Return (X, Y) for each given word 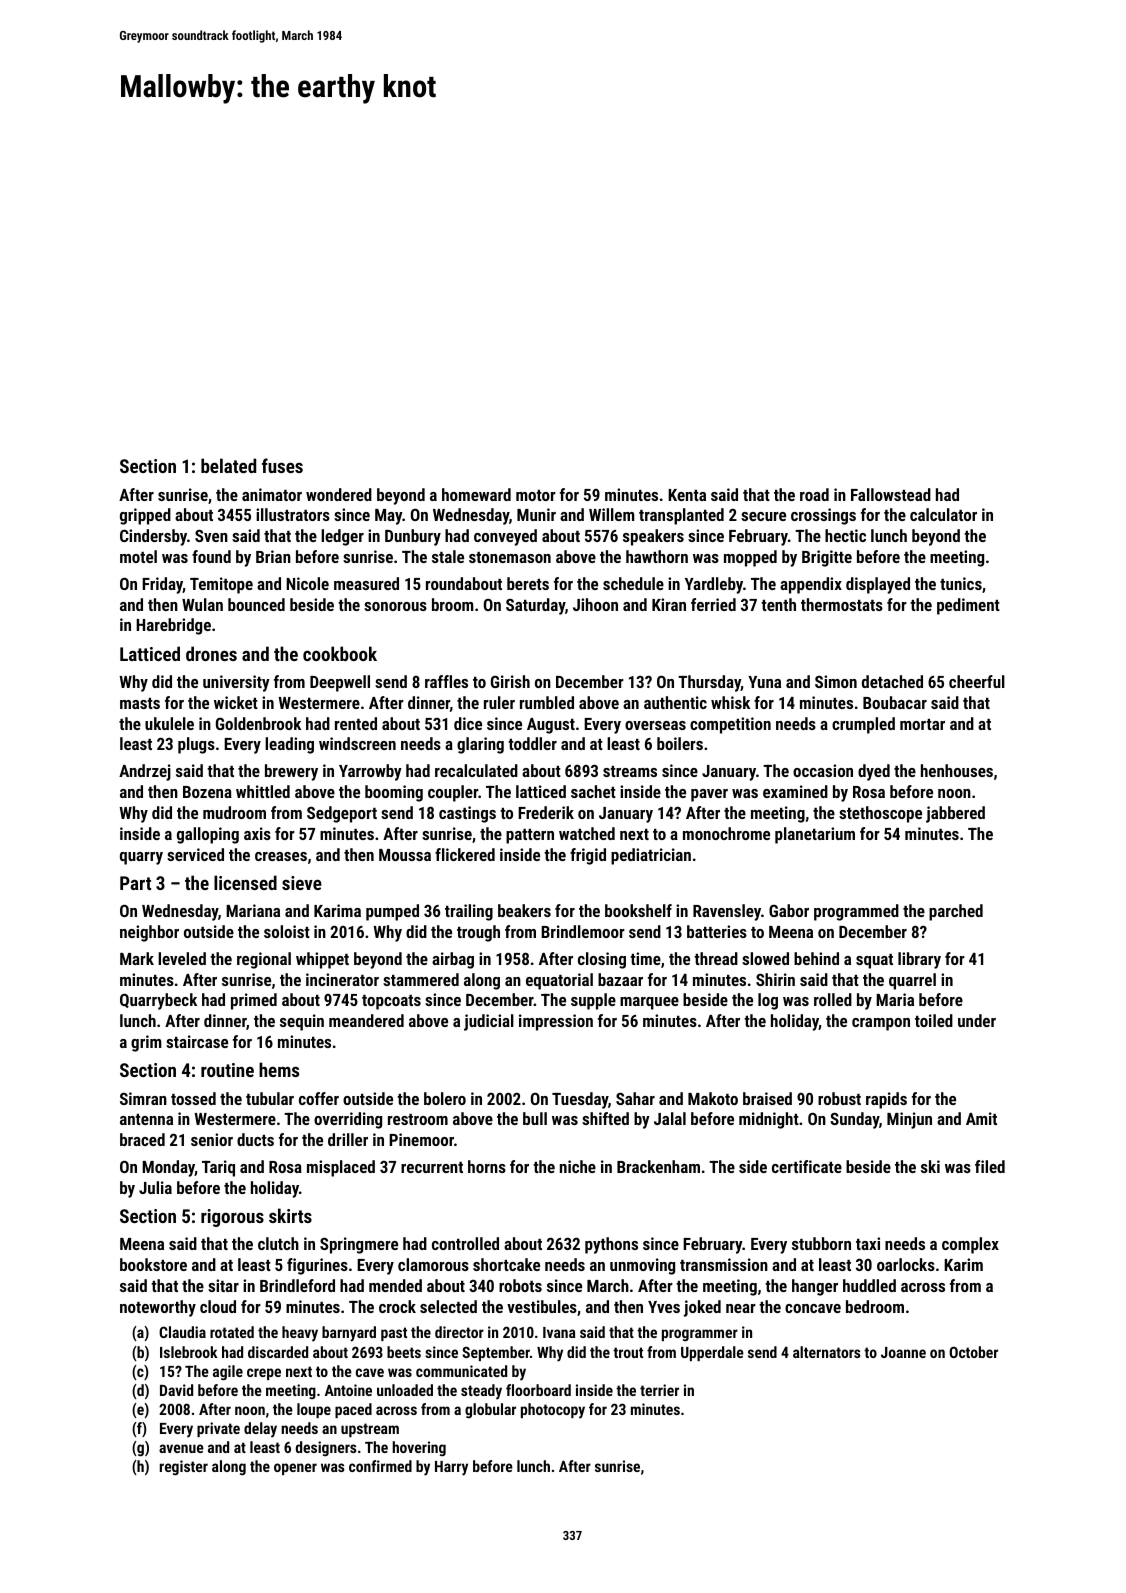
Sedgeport (342, 814)
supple (593, 1001)
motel (138, 556)
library (919, 960)
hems (279, 1069)
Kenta (687, 495)
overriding (348, 1120)
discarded (278, 1352)
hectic (845, 535)
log (768, 1001)
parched (956, 912)
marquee (649, 1003)
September (496, 1353)
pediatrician (651, 856)
